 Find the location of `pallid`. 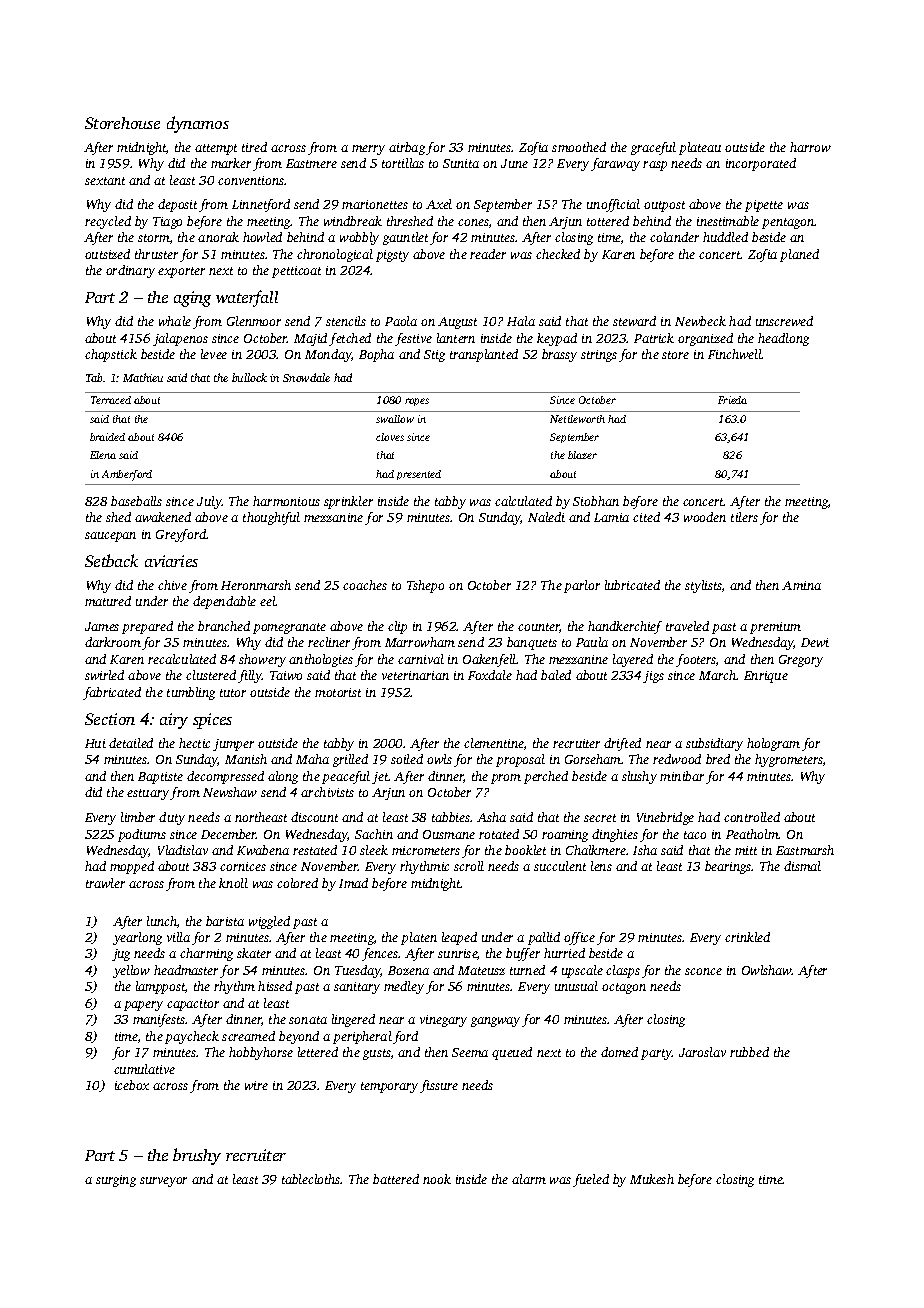

pallid is located at coordinates (544, 938).
